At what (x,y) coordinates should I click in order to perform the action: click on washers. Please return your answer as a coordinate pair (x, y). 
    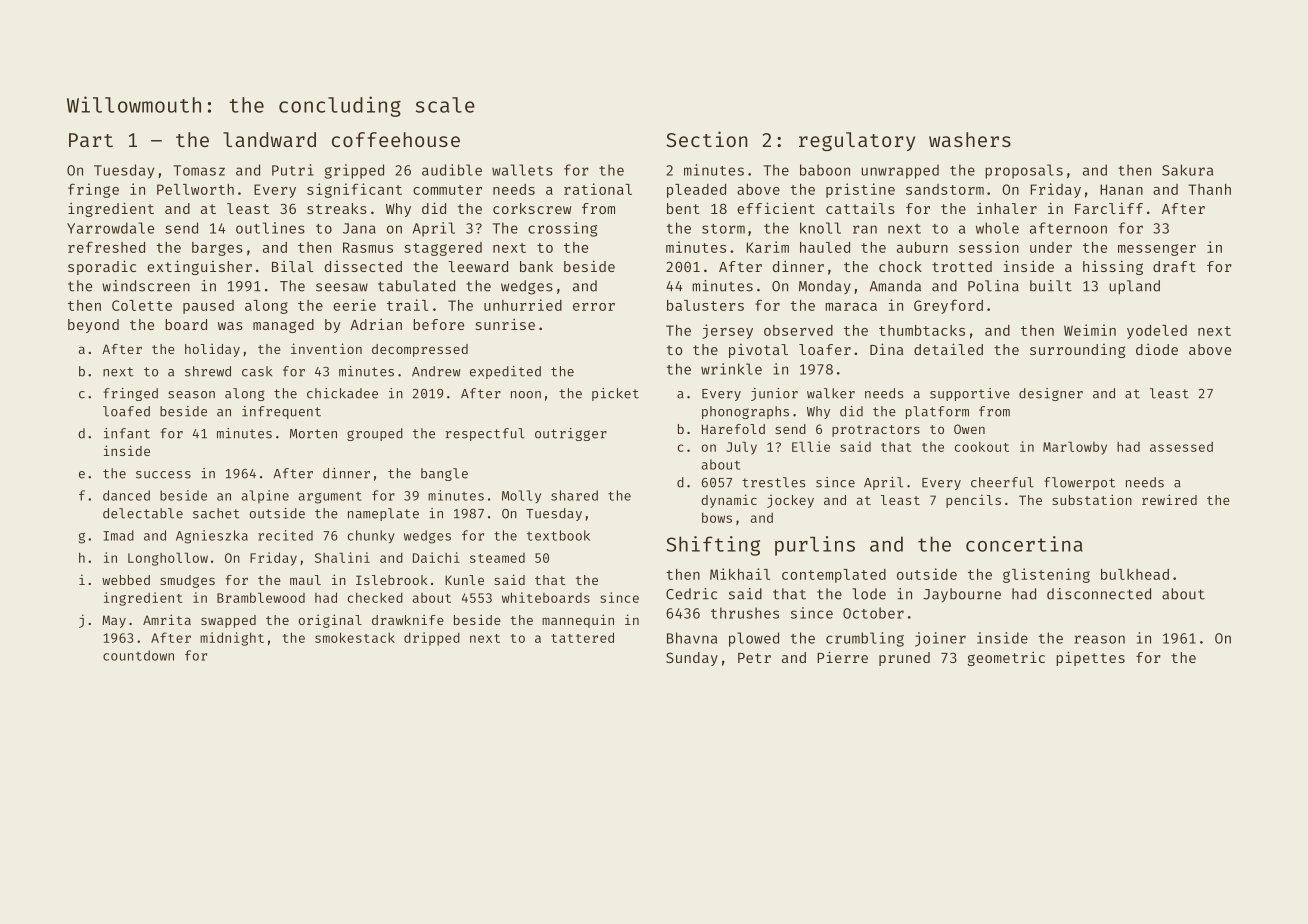
    Looking at the image, I should click on (970, 139).
